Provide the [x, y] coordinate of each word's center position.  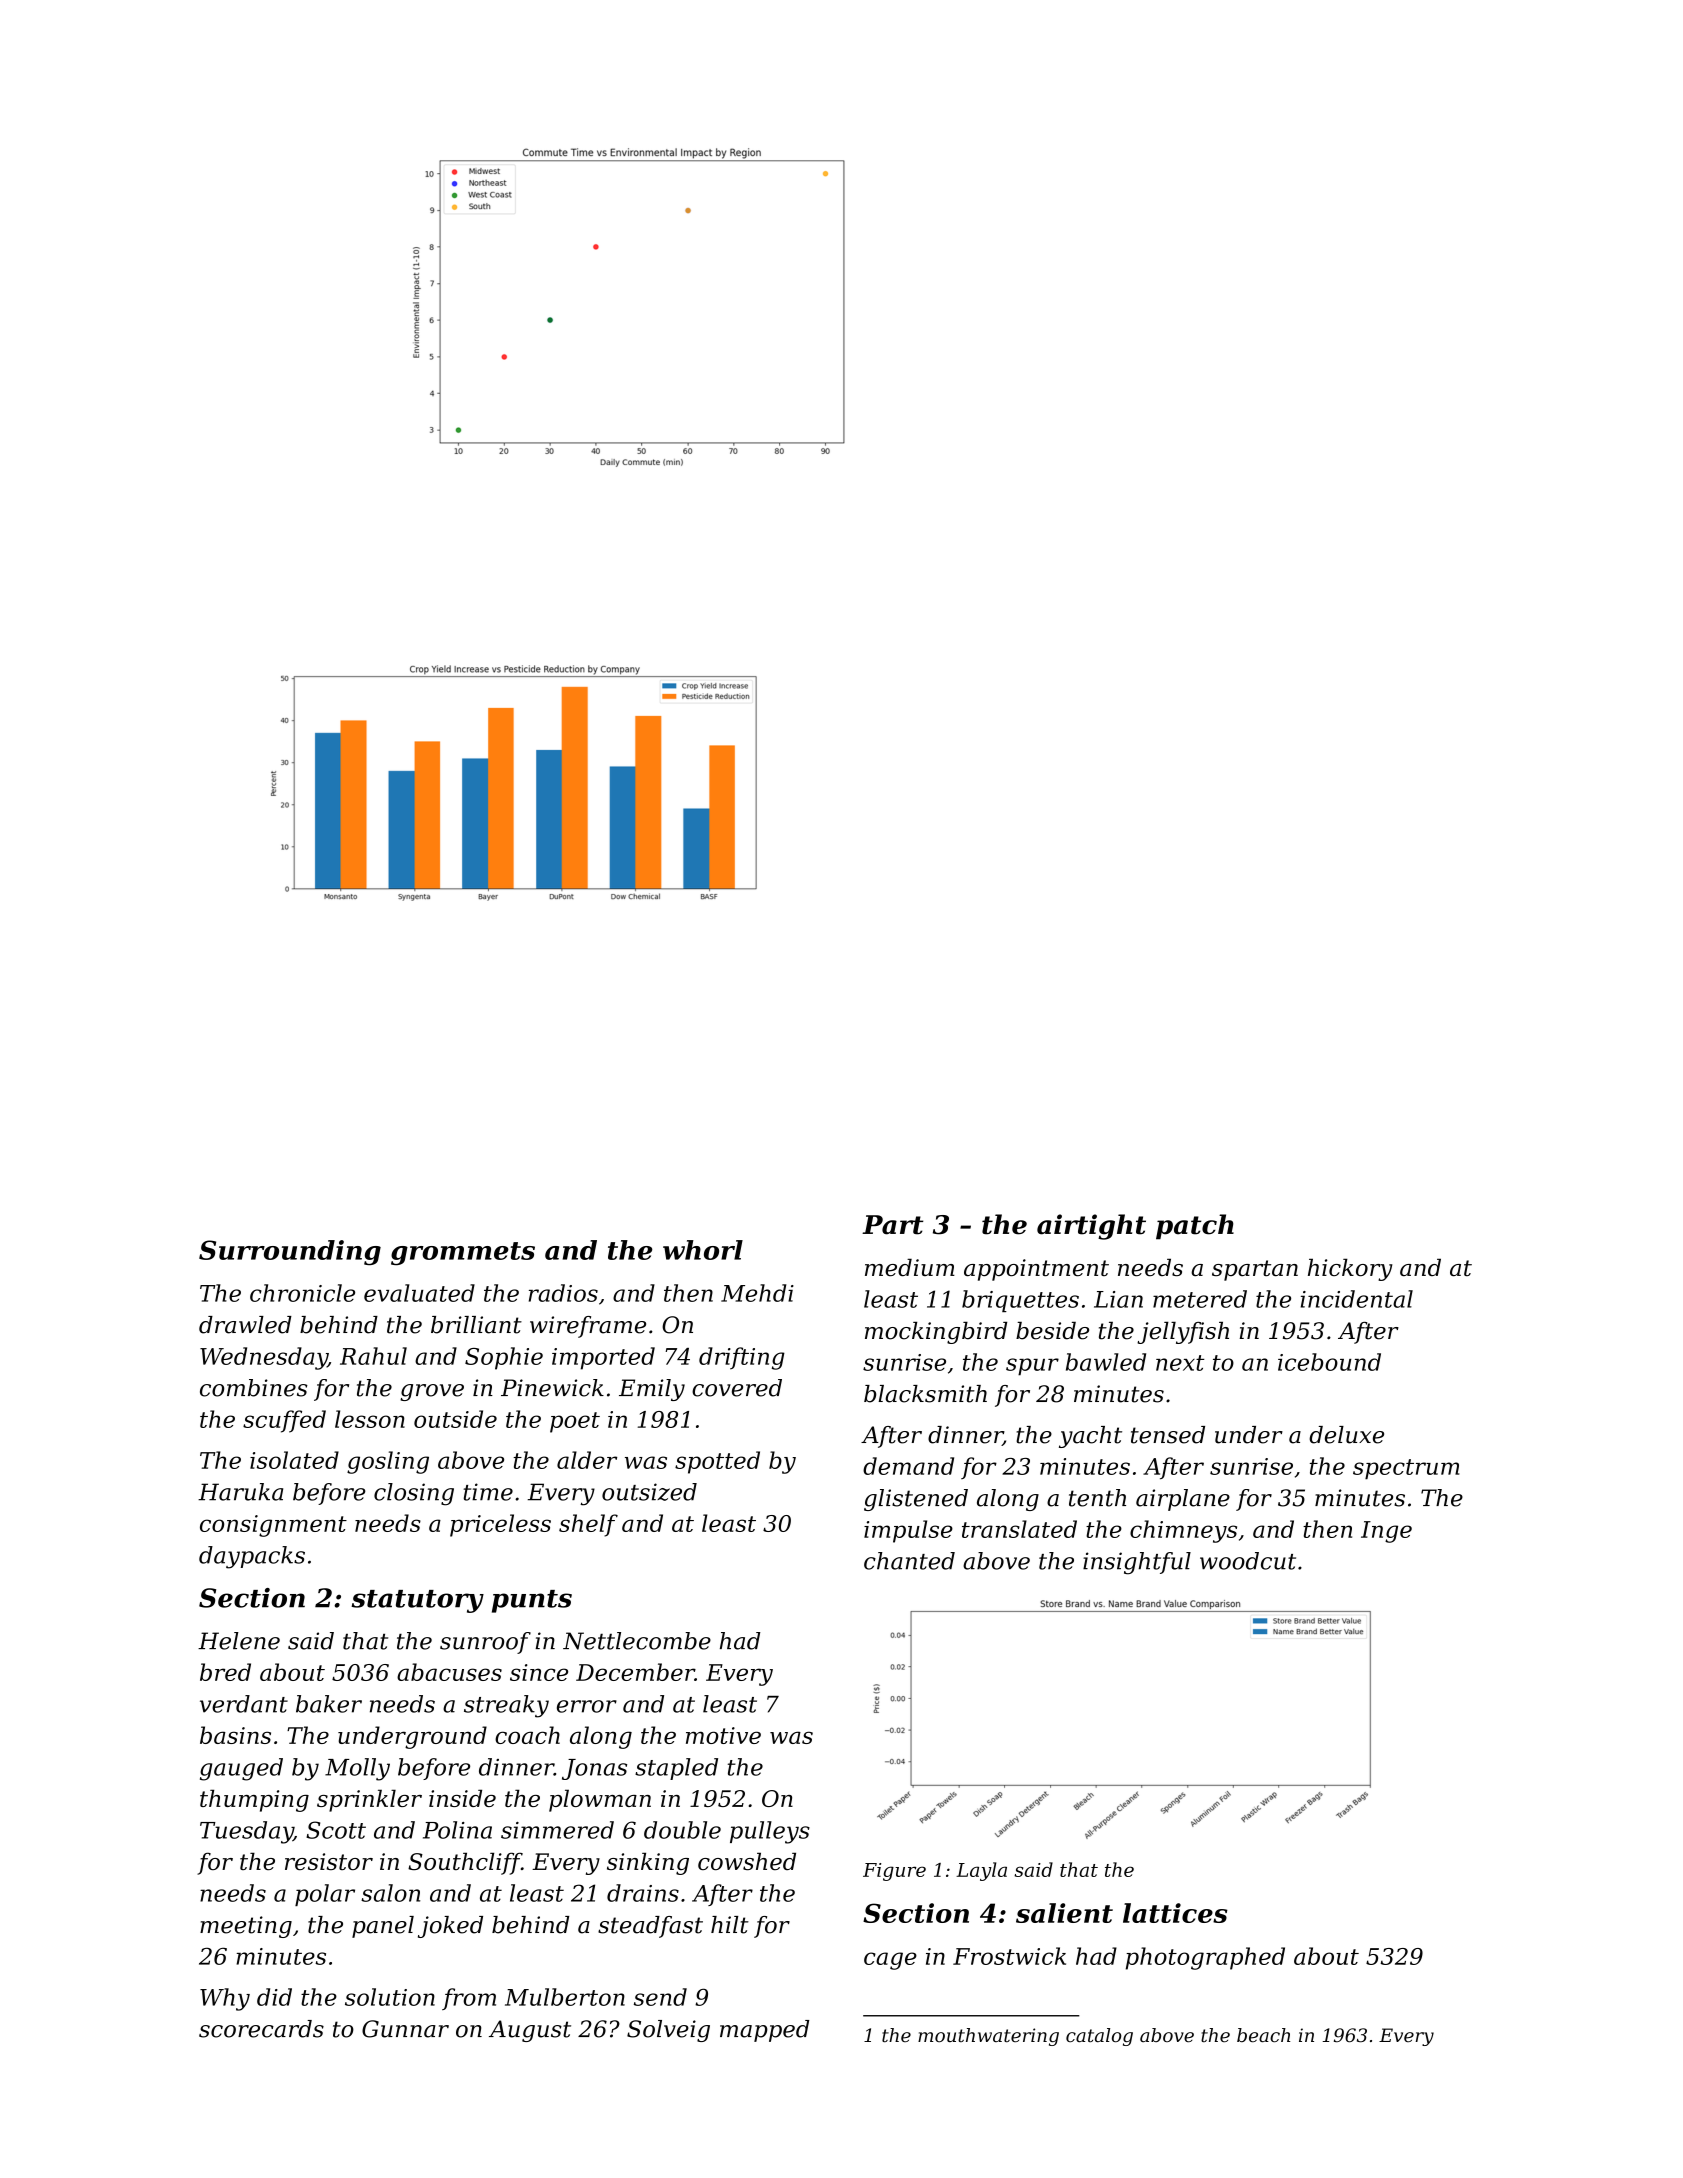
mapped [764, 2031]
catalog [1099, 2037]
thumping [254, 1800]
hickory [1350, 1269]
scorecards [261, 2029]
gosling [388, 1462]
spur [1032, 1367]
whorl [703, 1250]
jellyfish [1183, 1333]
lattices [1175, 1913]
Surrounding [290, 1252]
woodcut [1248, 1561]
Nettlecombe [637, 1641]
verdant [244, 1704]
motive [723, 1735]
